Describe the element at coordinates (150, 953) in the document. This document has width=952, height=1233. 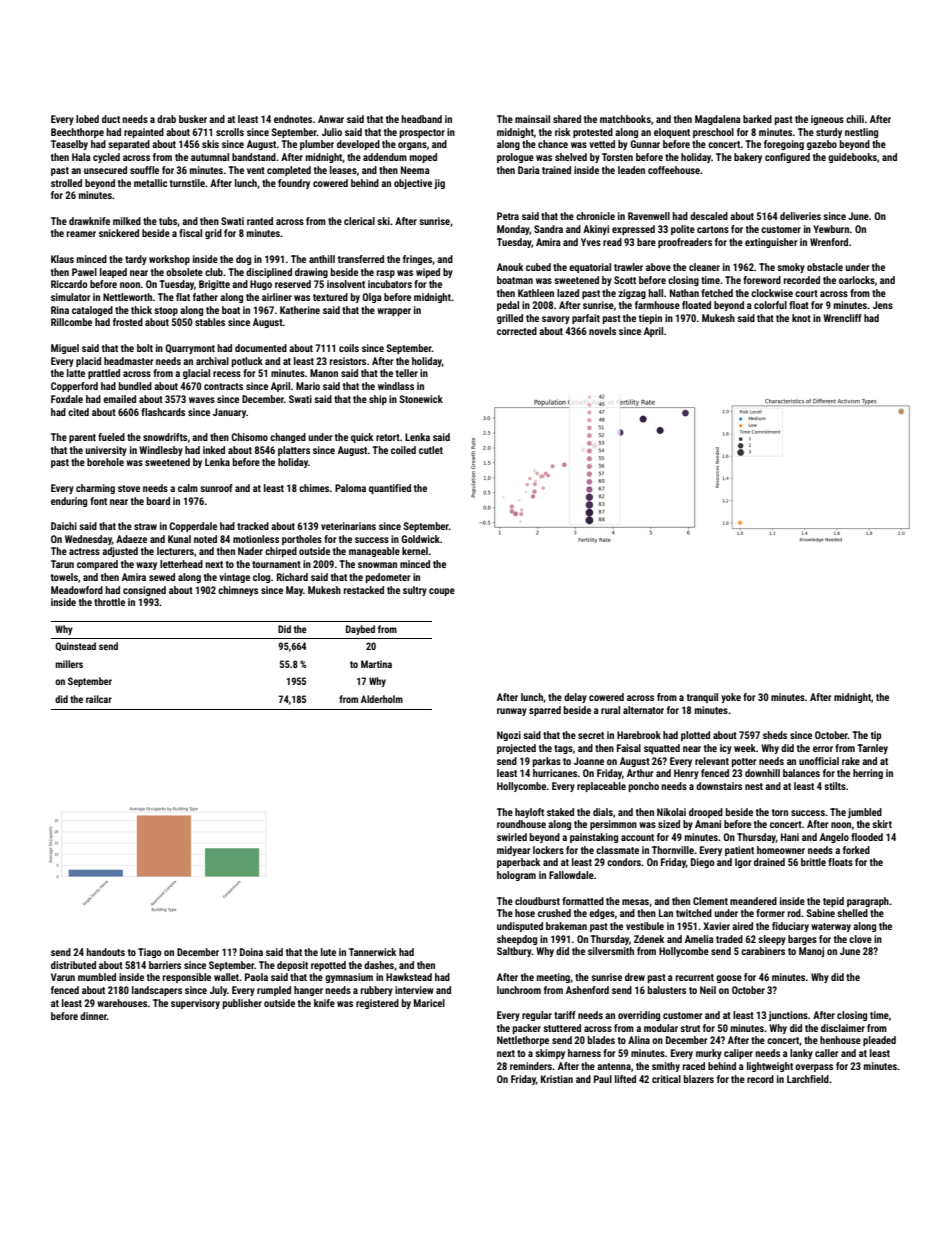
I see `Tiago` at that location.
